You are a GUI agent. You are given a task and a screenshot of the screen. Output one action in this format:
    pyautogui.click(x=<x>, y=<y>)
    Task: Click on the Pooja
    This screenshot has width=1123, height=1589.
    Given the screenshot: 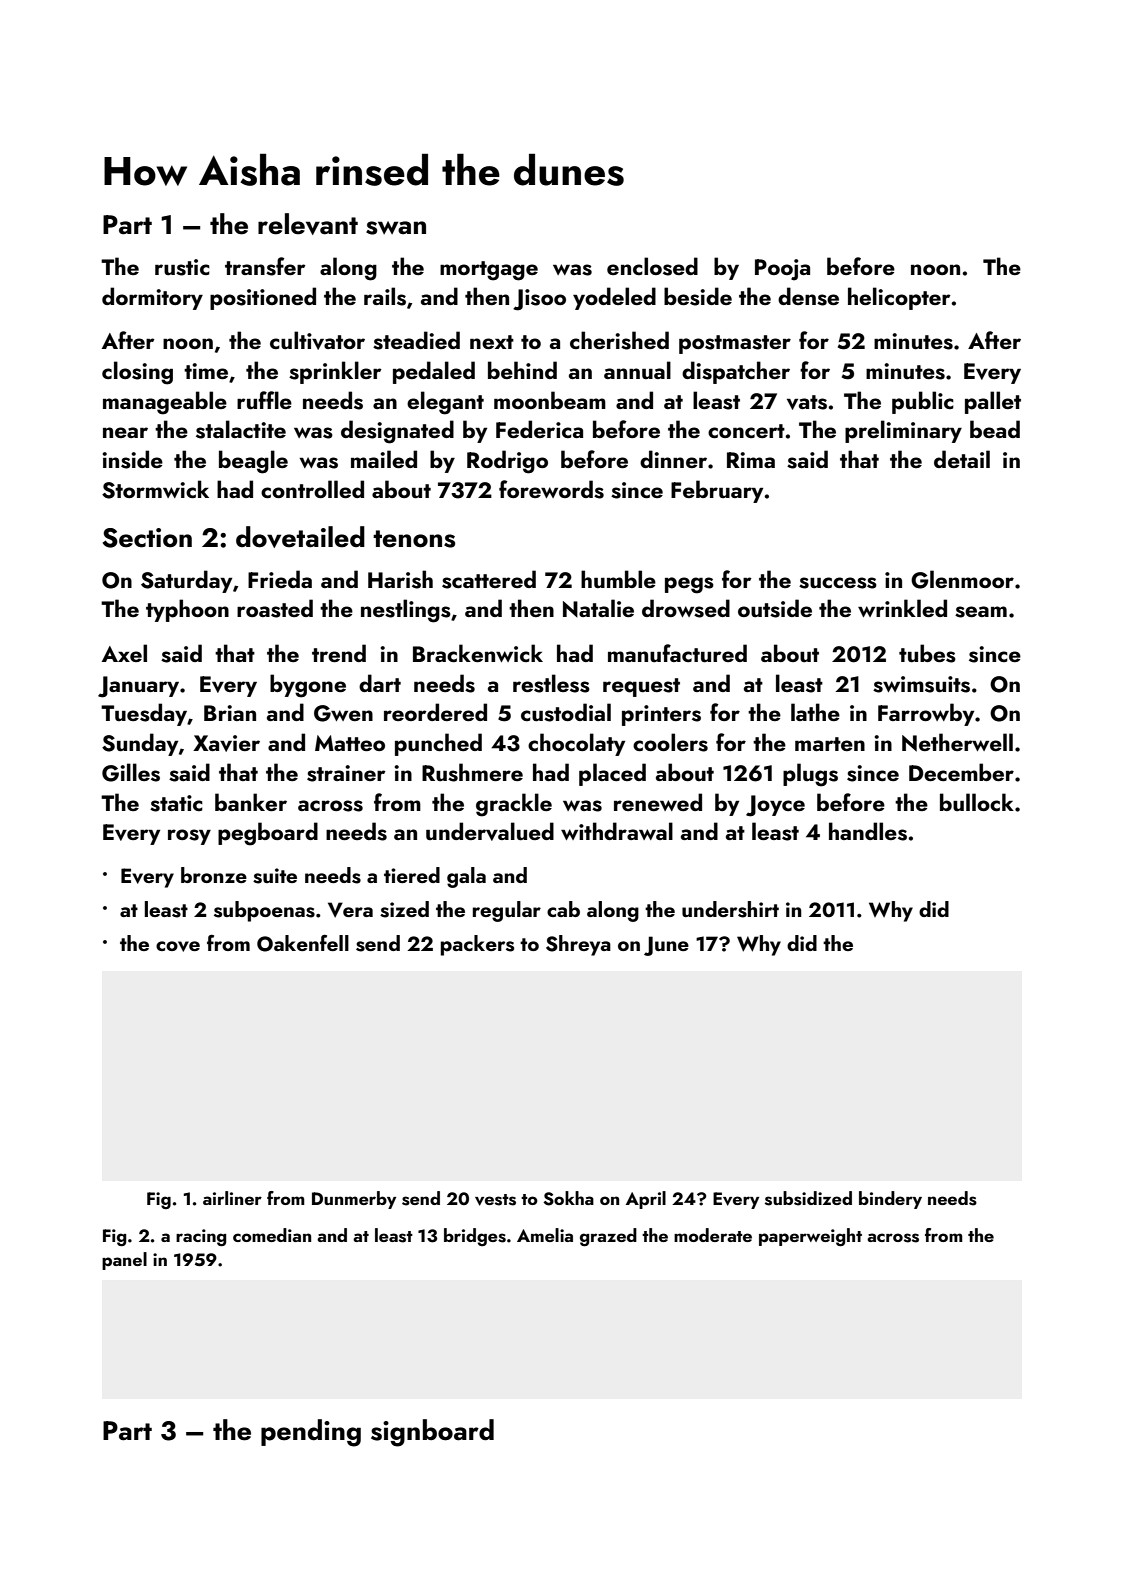 What is the action you would take?
    pyautogui.click(x=782, y=270)
